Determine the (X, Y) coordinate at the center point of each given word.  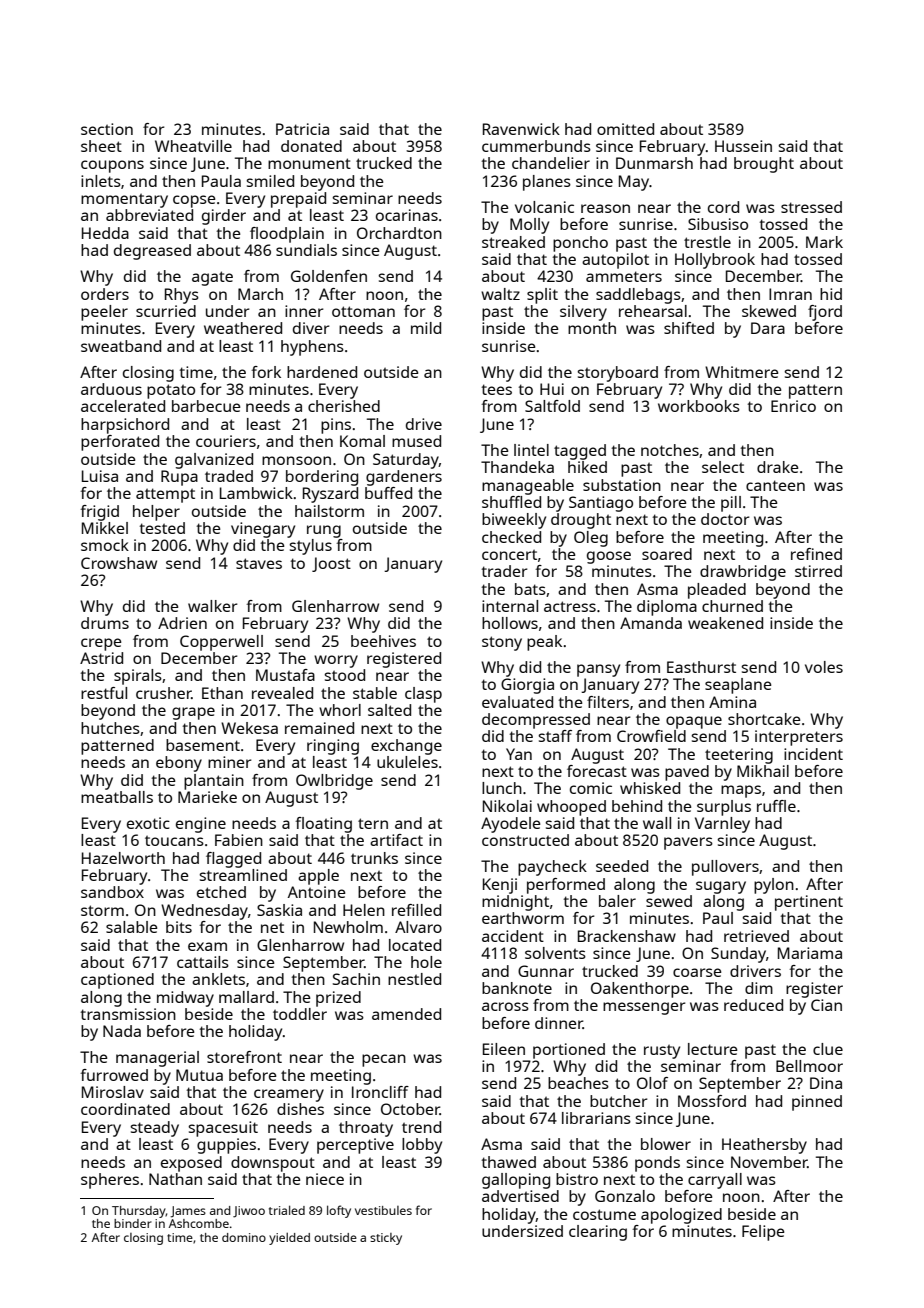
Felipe (763, 1233)
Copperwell (221, 643)
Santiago (601, 504)
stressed (811, 207)
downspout (273, 1164)
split (542, 296)
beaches (578, 1083)
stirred (818, 571)
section (107, 129)
